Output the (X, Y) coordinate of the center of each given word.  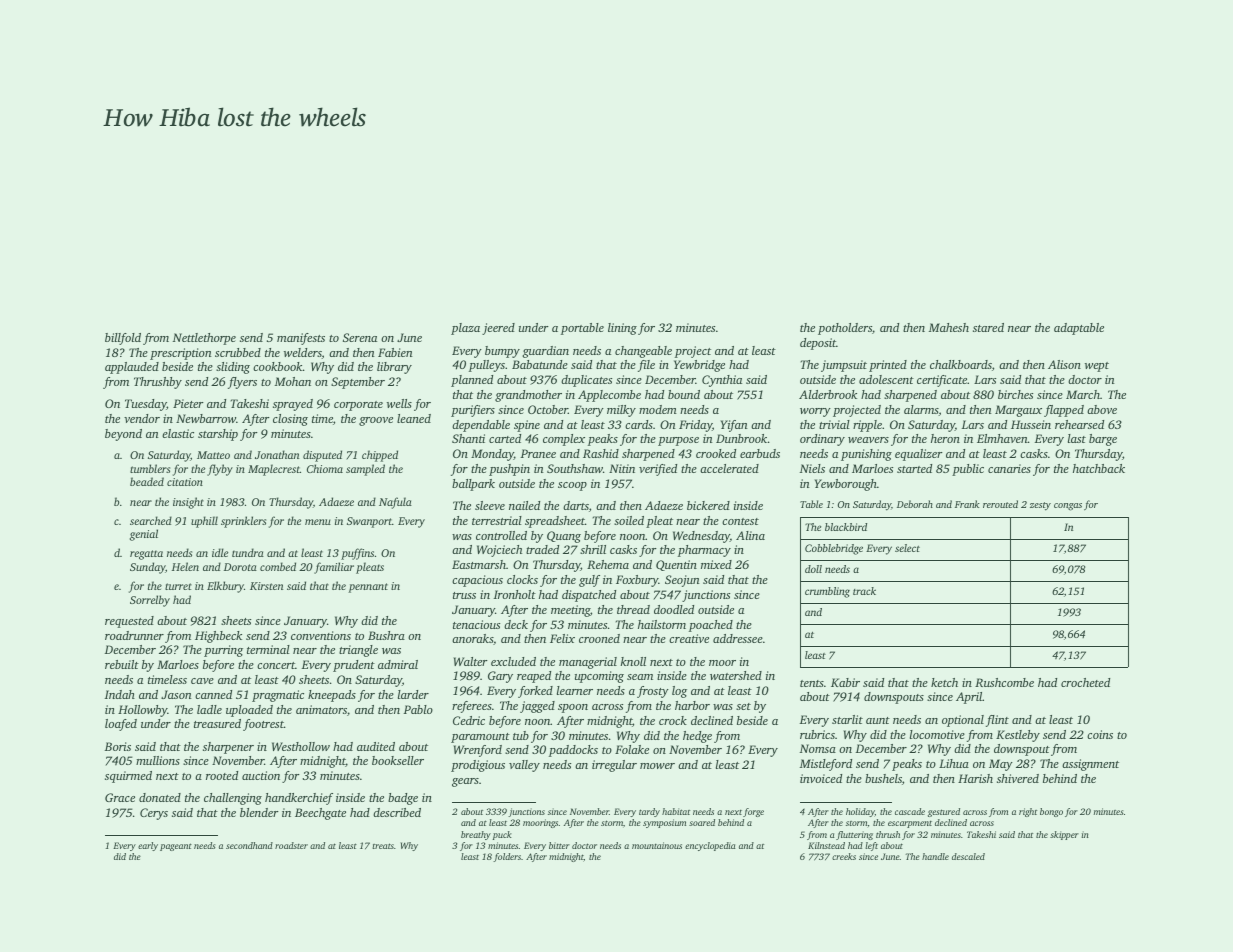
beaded (147, 481)
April (969, 698)
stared (988, 327)
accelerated (729, 468)
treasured (217, 723)
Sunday (147, 568)
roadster (291, 845)
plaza (465, 329)
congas (1068, 507)
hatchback (1099, 468)
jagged (537, 707)
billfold (123, 339)
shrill (593, 549)
